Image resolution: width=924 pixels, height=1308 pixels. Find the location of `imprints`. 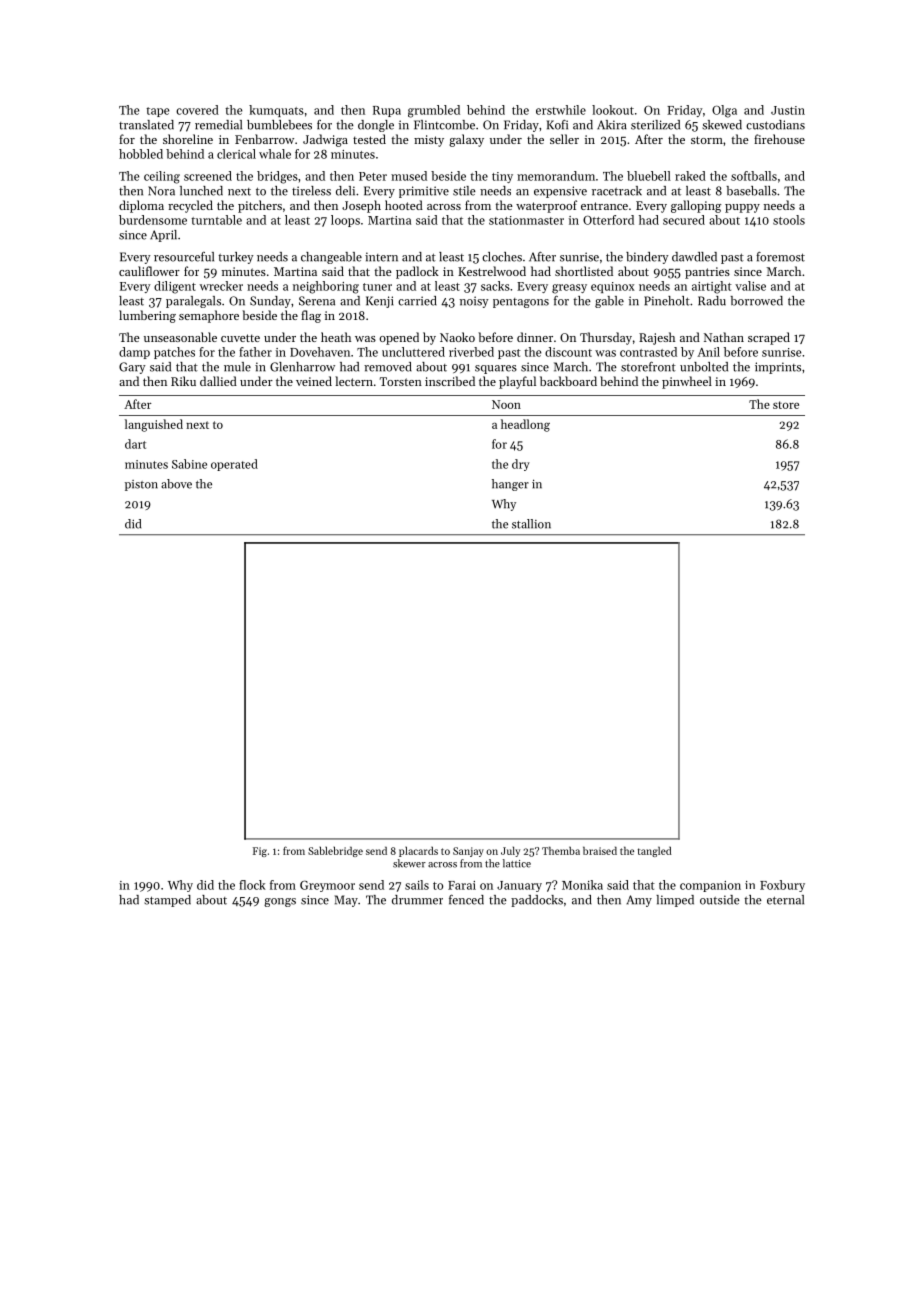

imprints is located at coordinates (778, 368).
